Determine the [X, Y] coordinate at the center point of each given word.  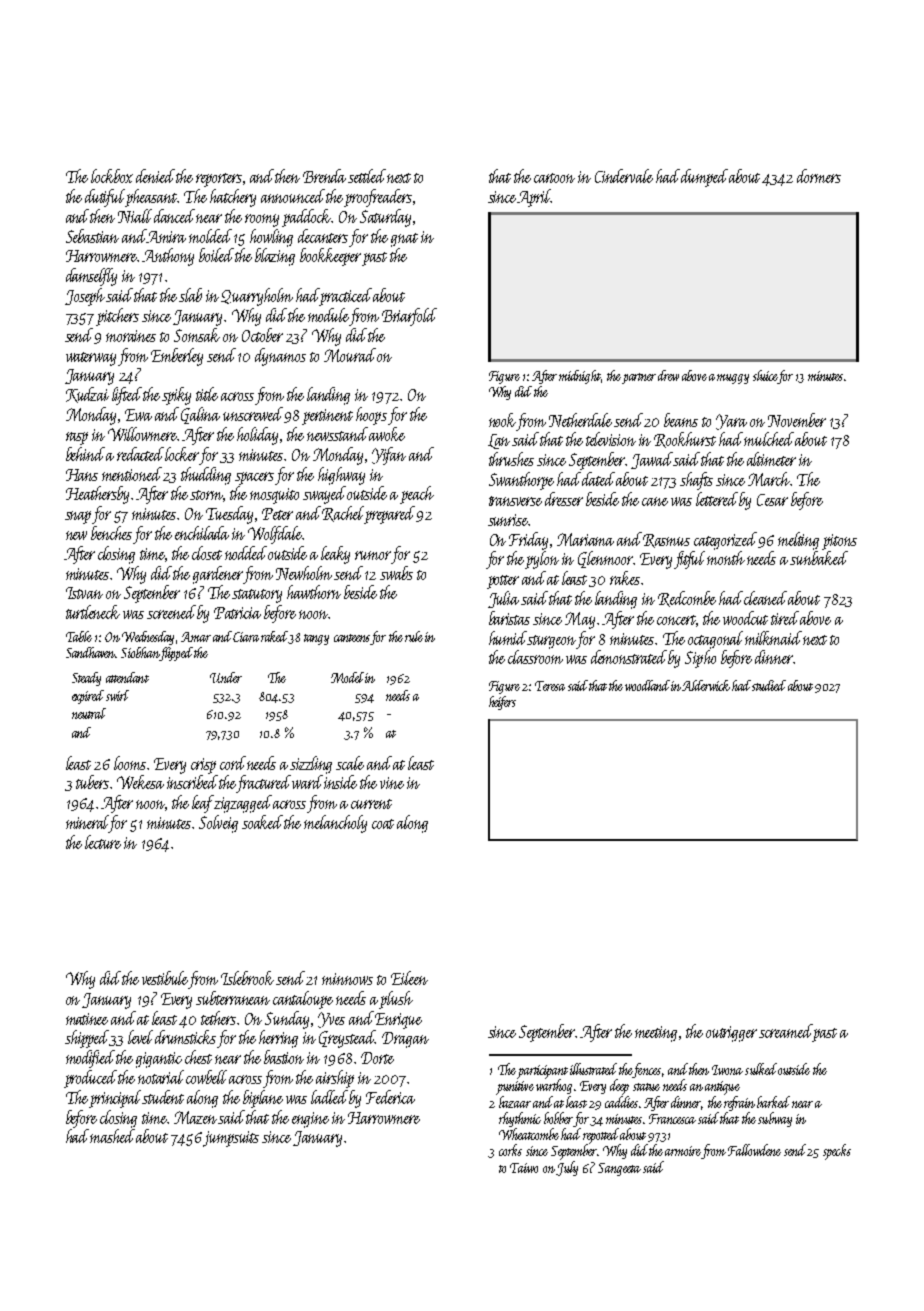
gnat [404, 240]
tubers [92, 782]
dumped [704, 178]
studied [769, 685]
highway [341, 476]
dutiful [105, 198]
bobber [558, 1118]
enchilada [202, 533]
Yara [731, 422]
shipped [87, 1039]
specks [837, 1152]
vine [392, 783]
